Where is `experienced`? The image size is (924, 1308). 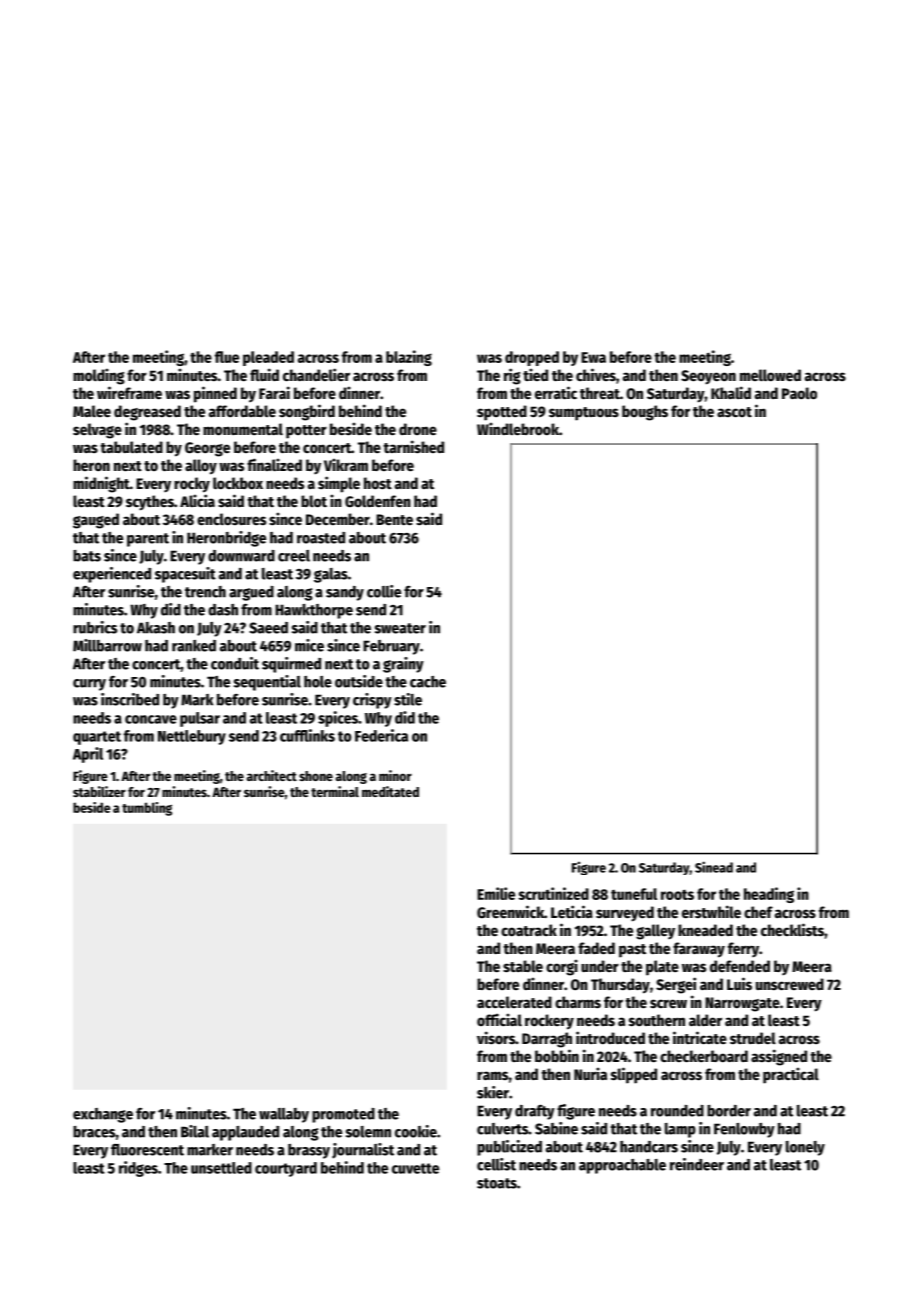 experienced is located at coordinates (112, 575).
